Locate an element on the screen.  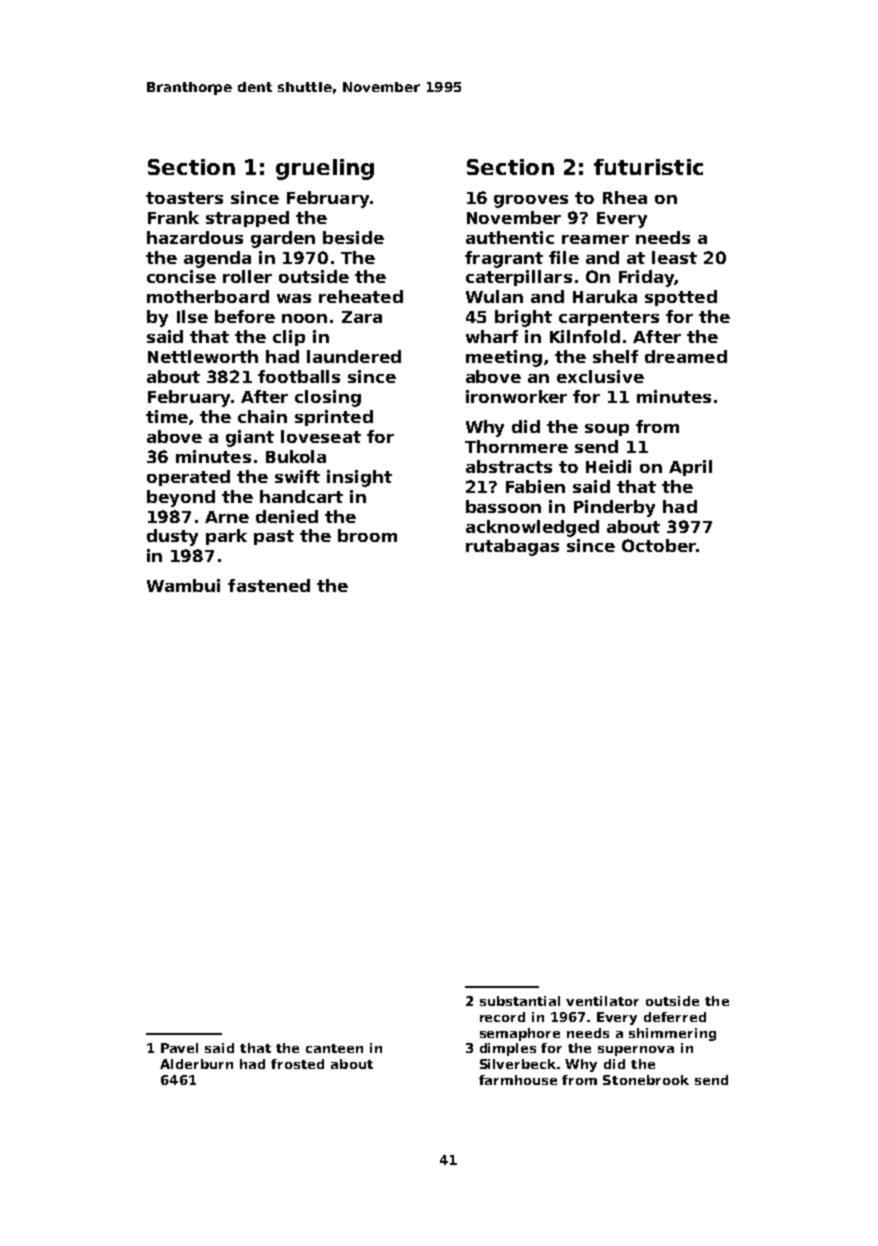
strapped is located at coordinates (247, 219).
